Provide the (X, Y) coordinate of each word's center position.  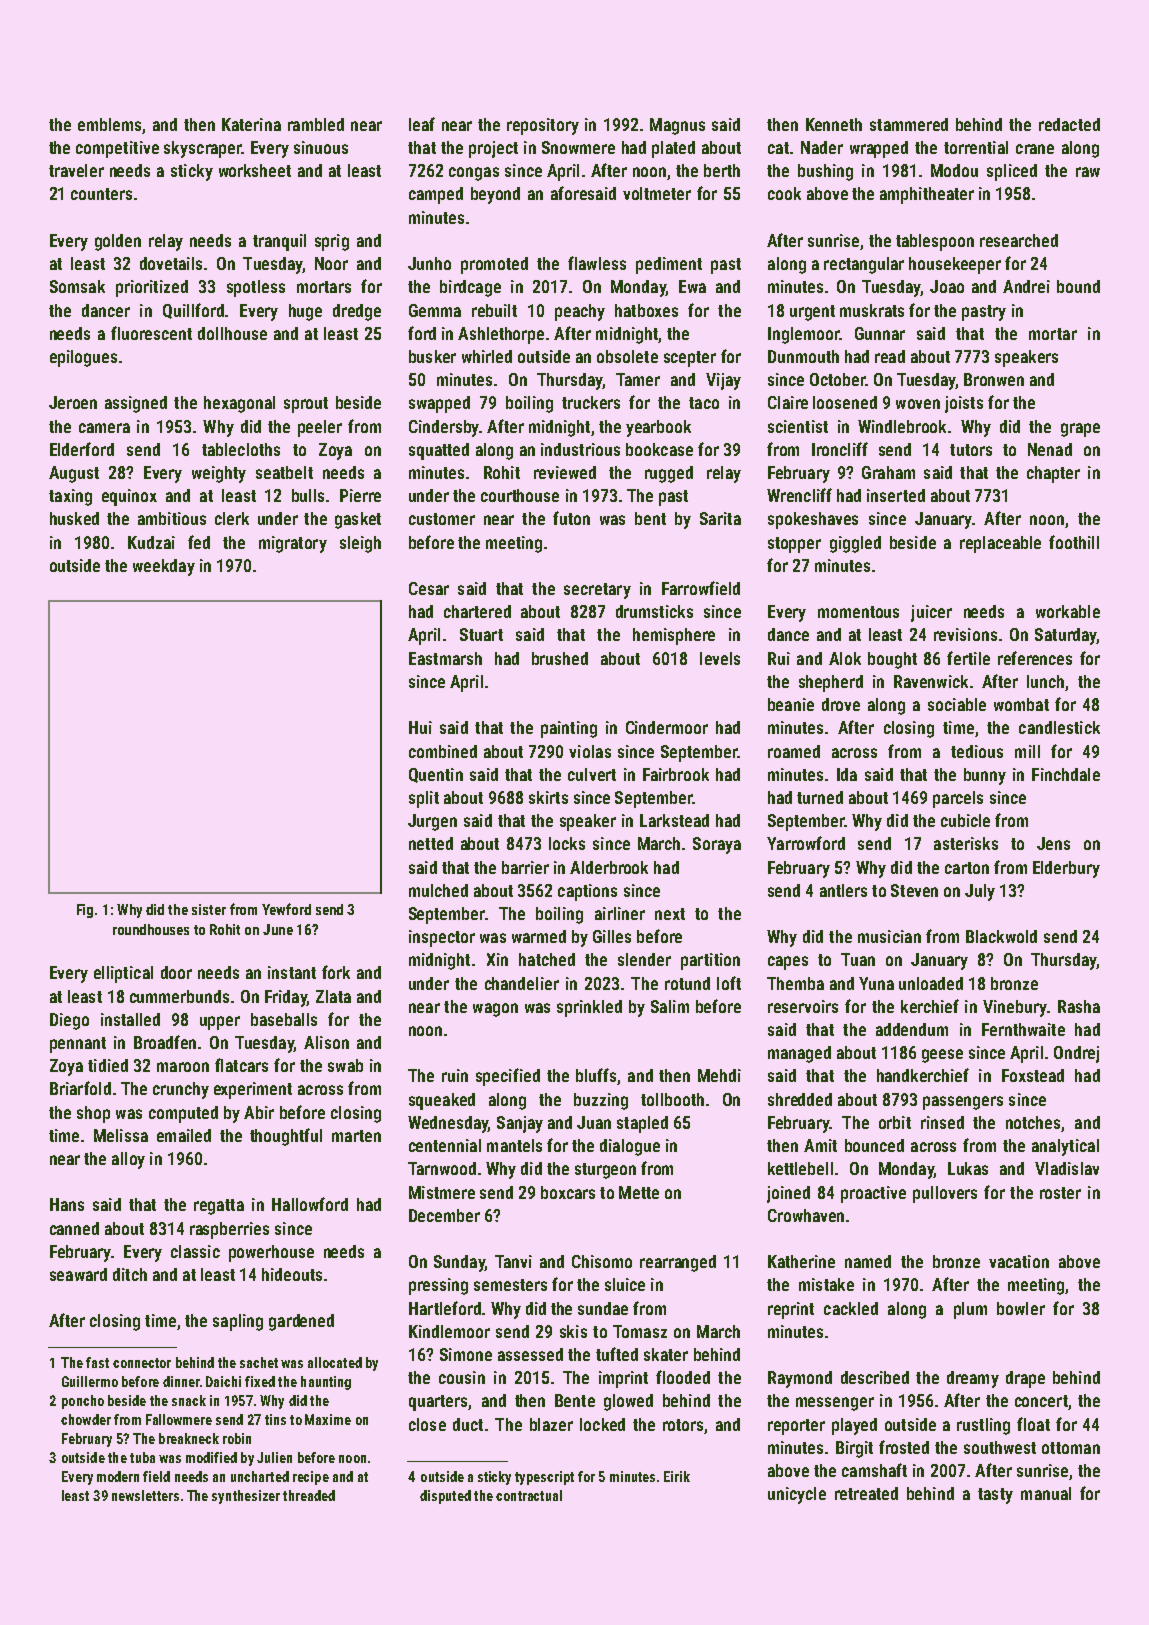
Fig (85, 911)
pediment (669, 265)
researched (1019, 240)
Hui (420, 727)
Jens (1053, 843)
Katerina (251, 124)
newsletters (145, 1495)
